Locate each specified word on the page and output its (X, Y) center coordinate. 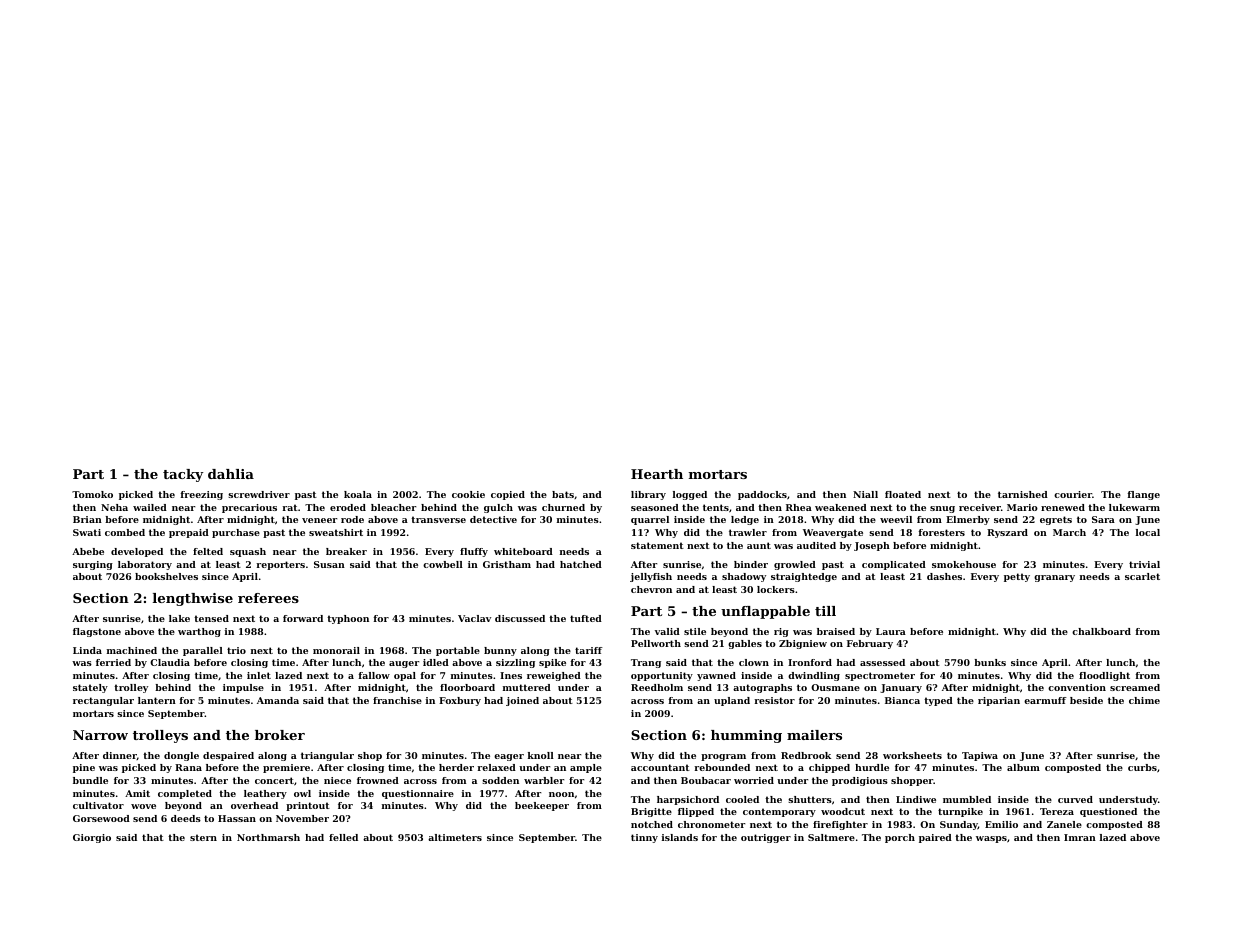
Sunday (959, 825)
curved (1075, 799)
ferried (113, 662)
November (302, 818)
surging (93, 565)
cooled (742, 799)
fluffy (474, 552)
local (1148, 532)
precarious (249, 508)
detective (493, 519)
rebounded (722, 767)
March (1069, 532)
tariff (589, 650)
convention (1077, 687)
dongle (181, 756)
